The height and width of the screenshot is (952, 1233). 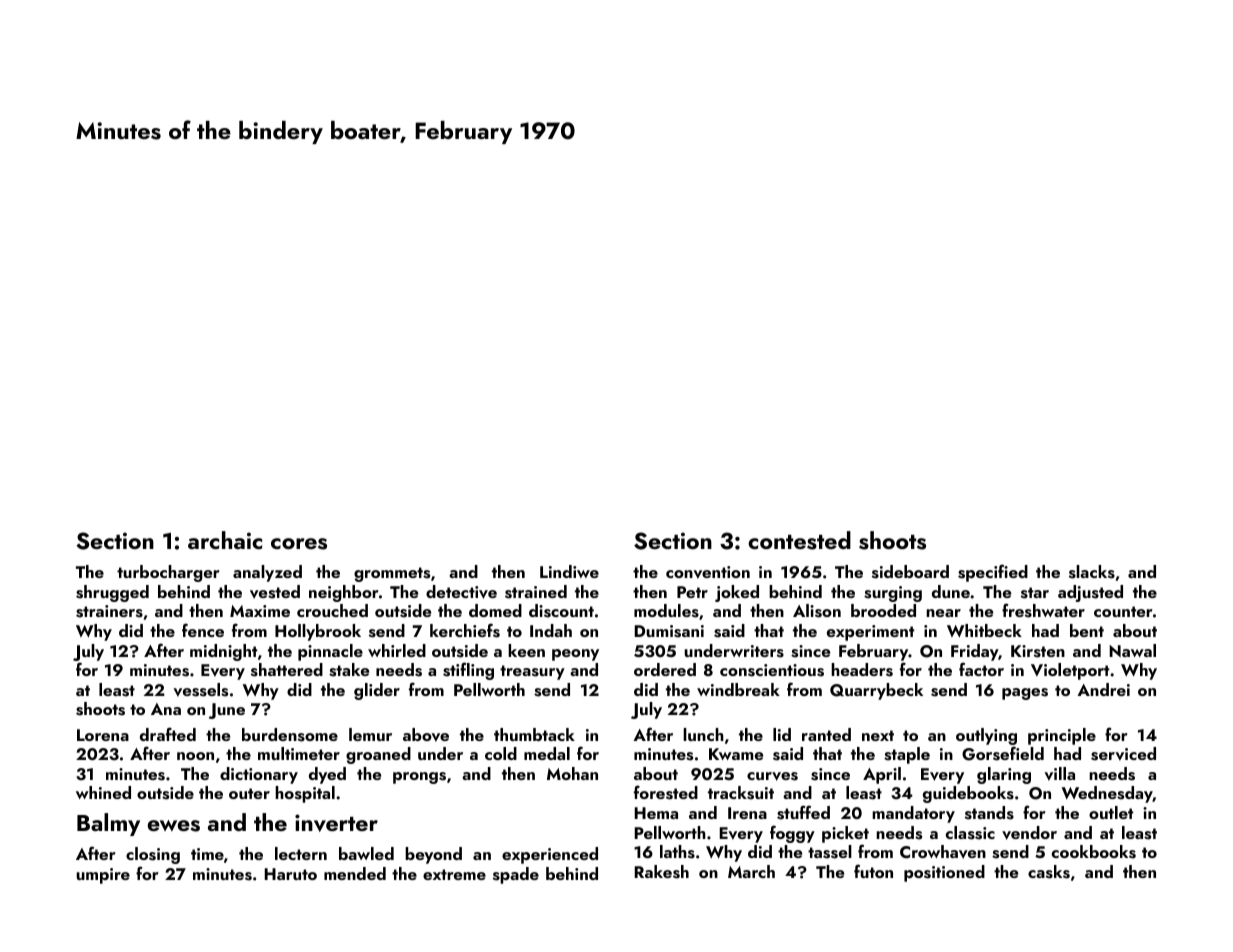 What do you see at coordinates (1025, 694) in the screenshot?
I see `pages` at bounding box center [1025, 694].
